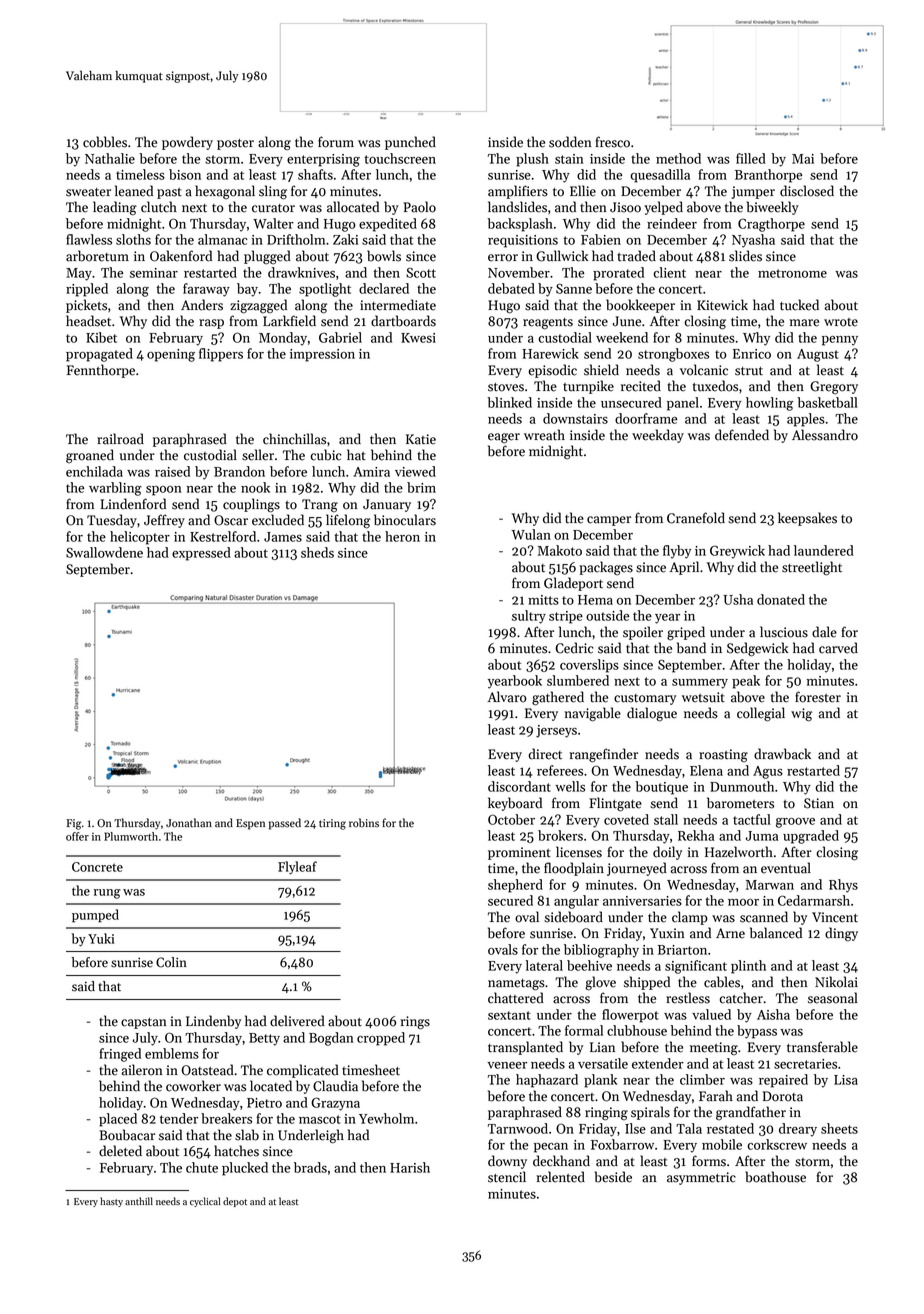 The height and width of the document is (1314, 924). I want to click on chute, so click(202, 1167).
